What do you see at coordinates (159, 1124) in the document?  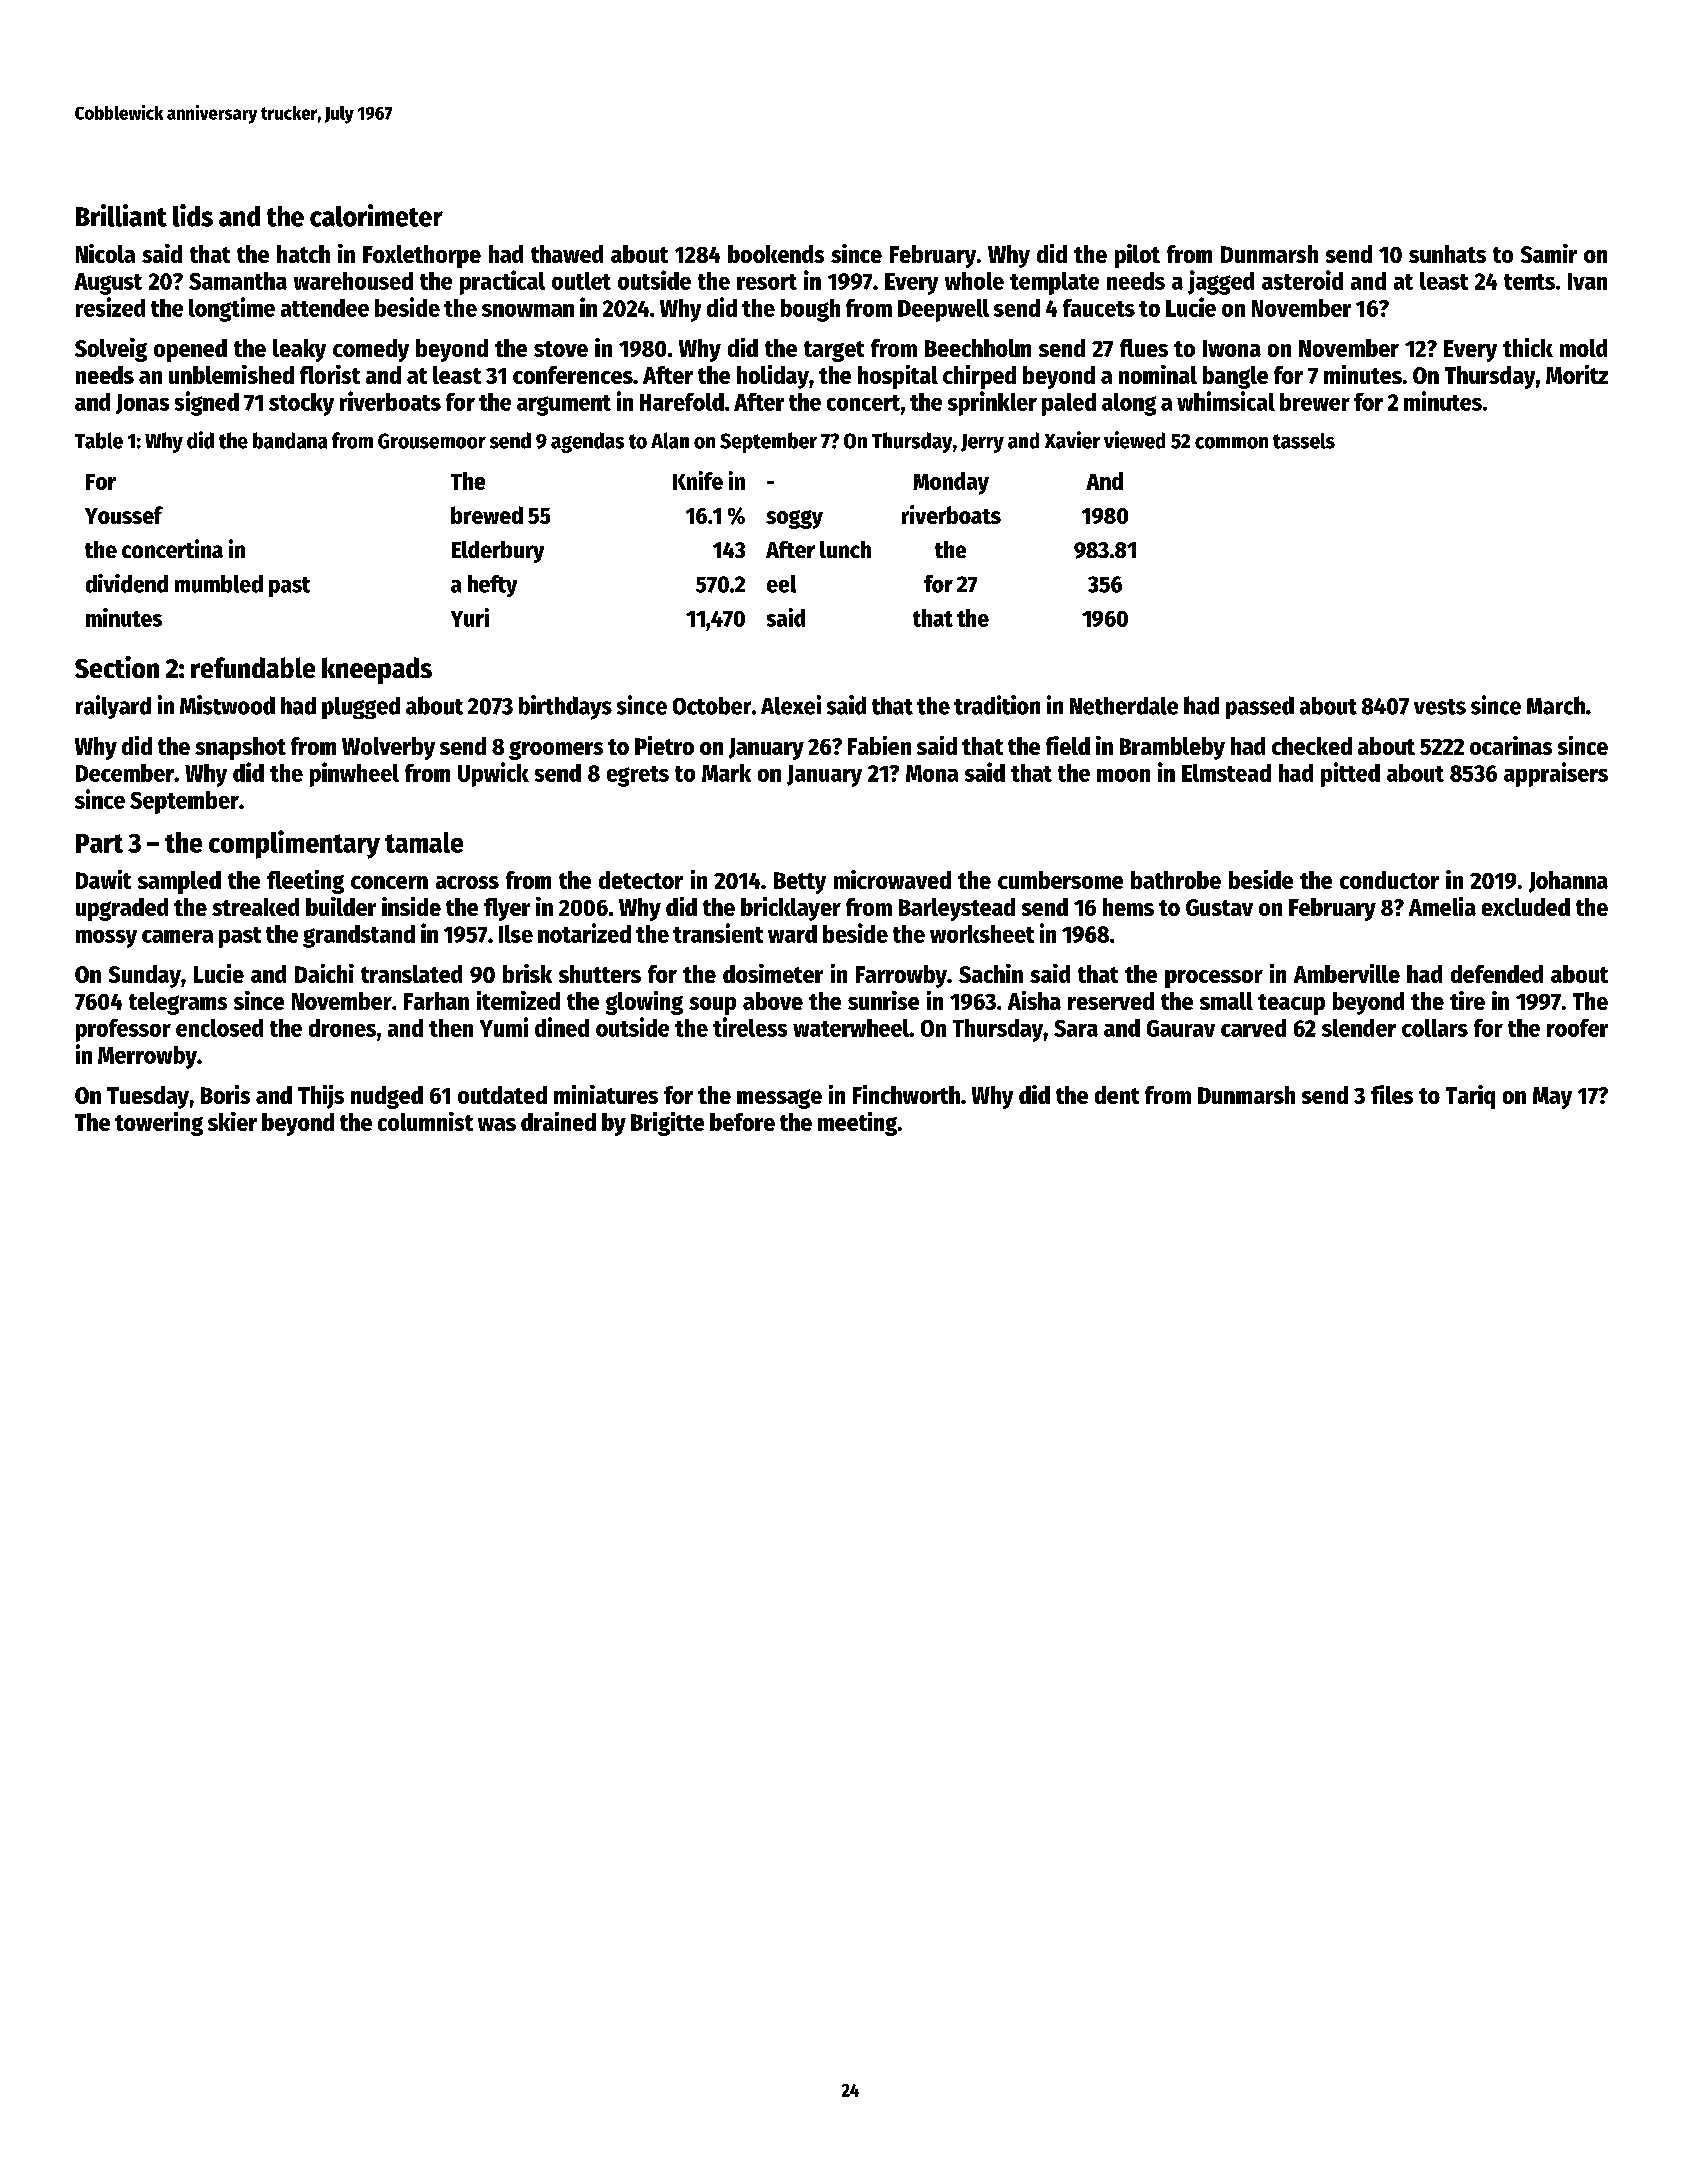 I see `towering` at bounding box center [159, 1124].
